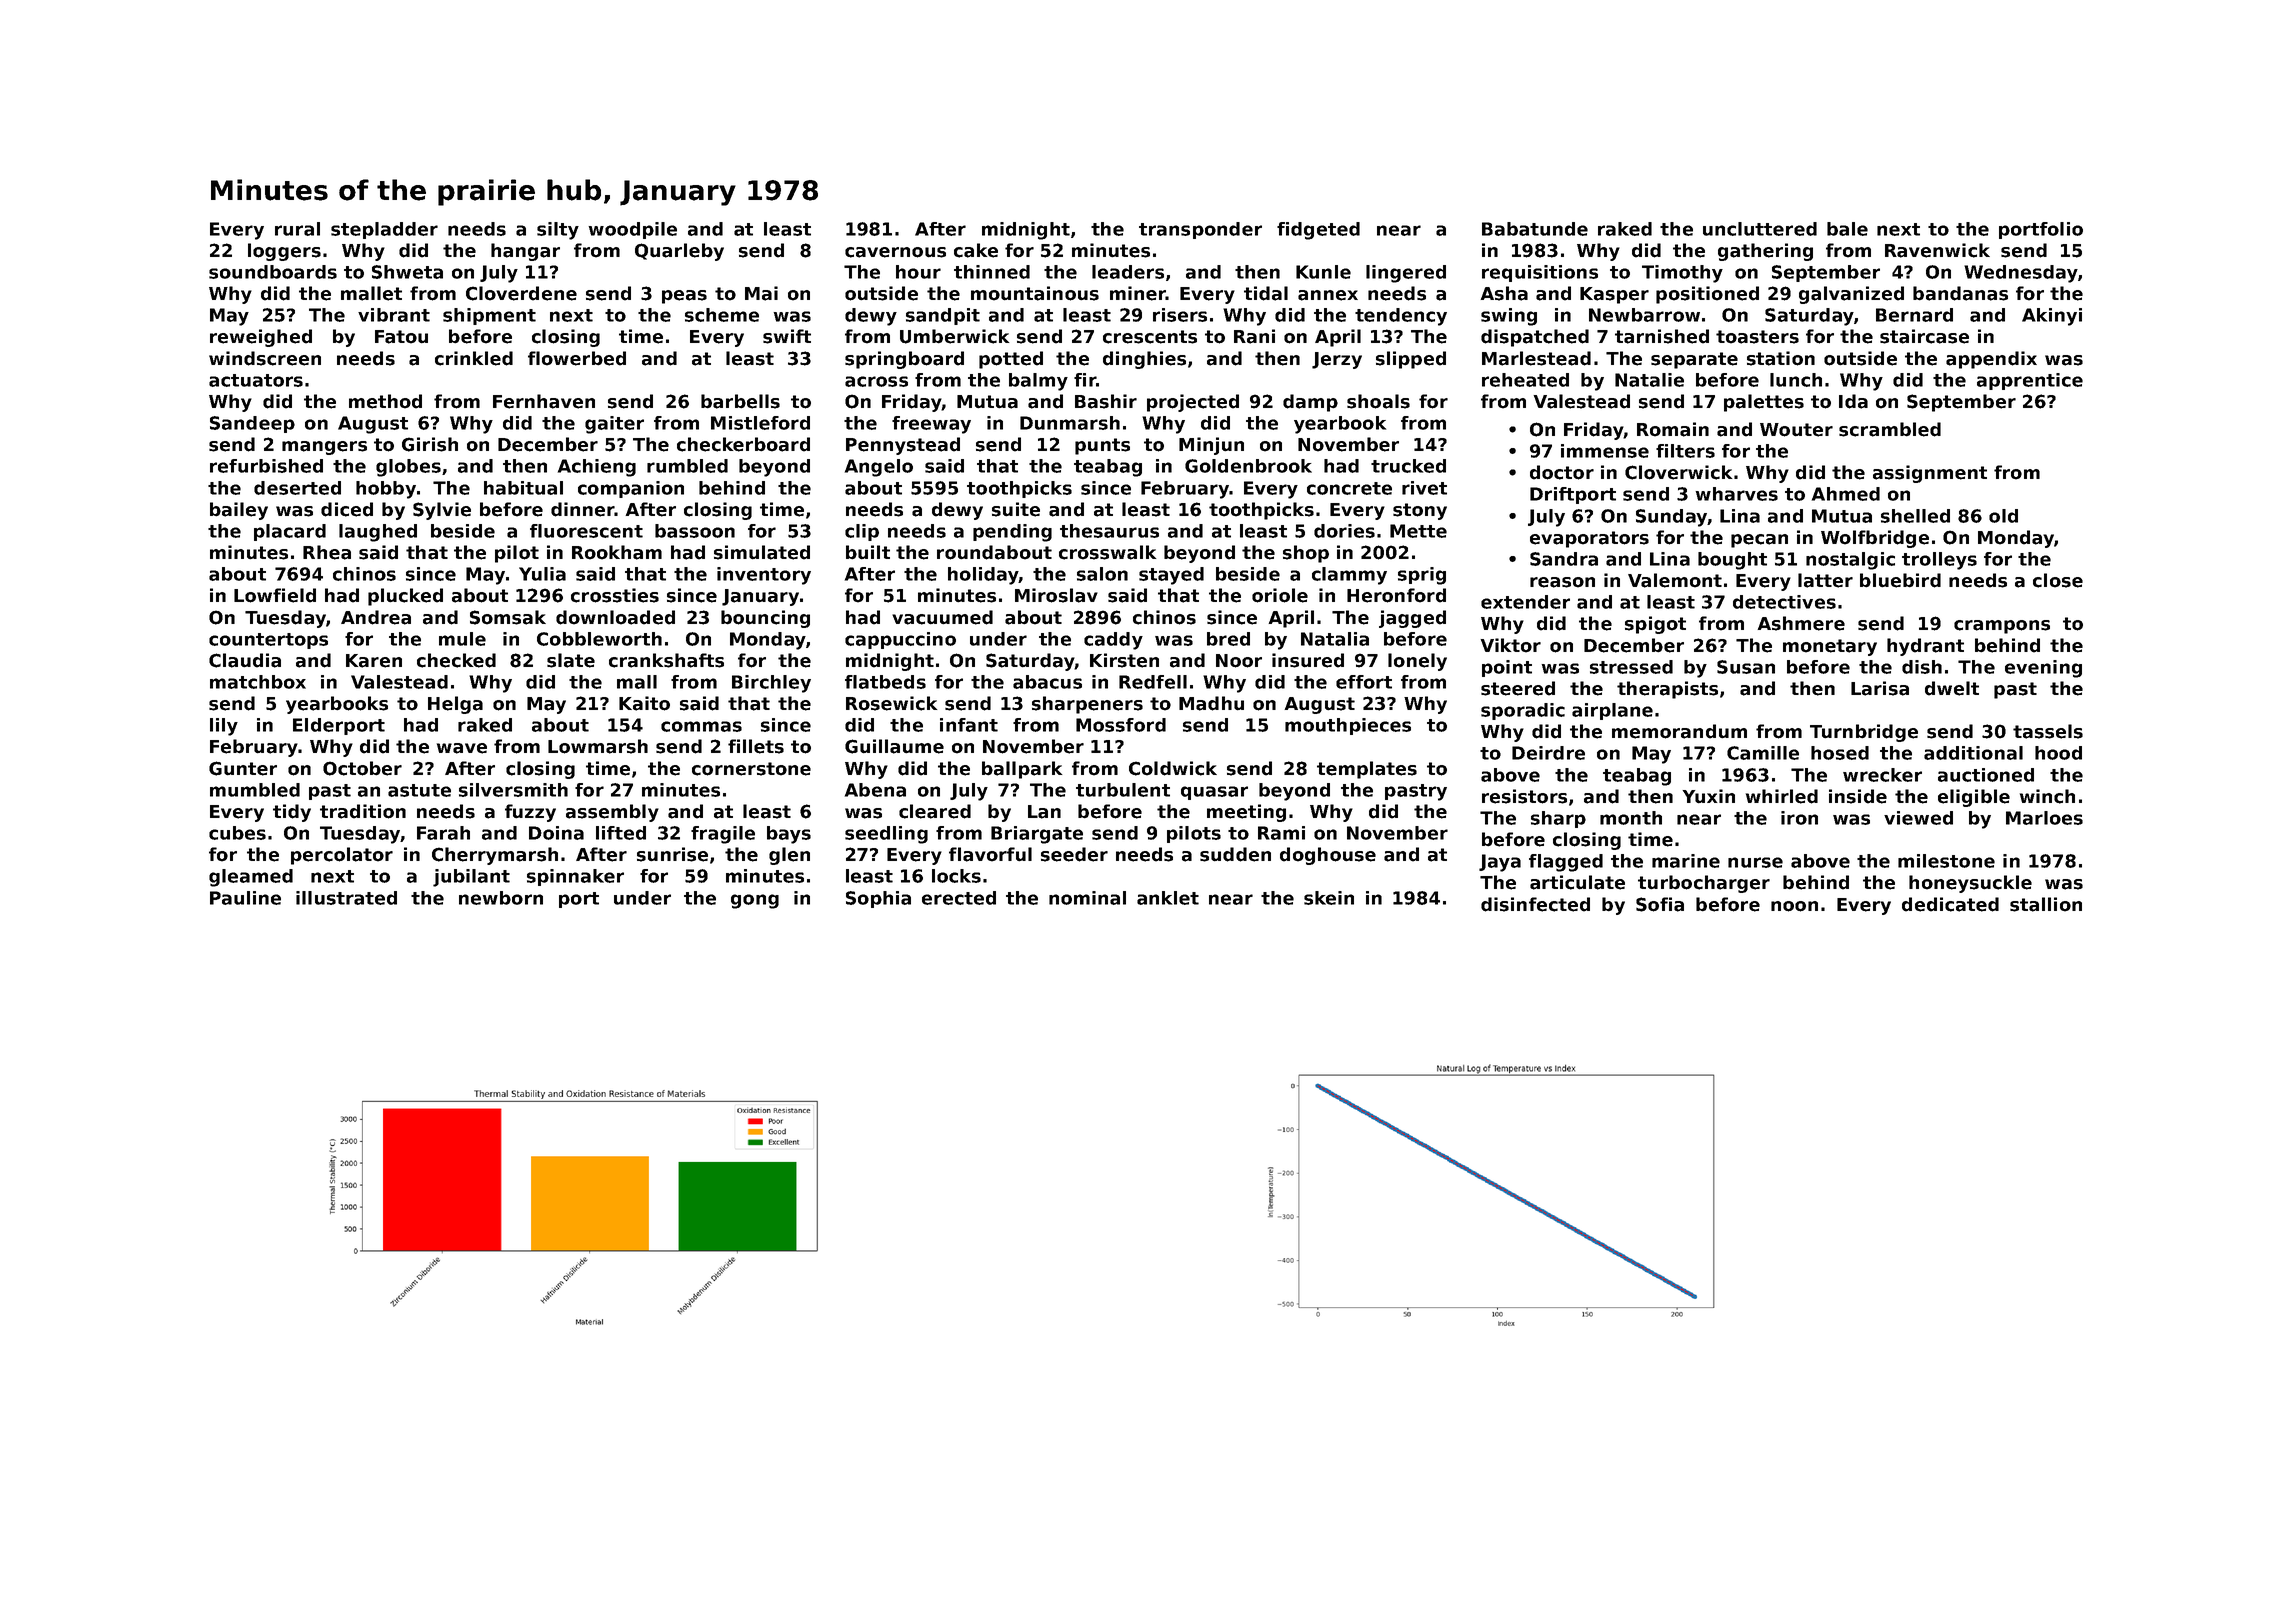  Describe the element at coordinates (521, 293) in the screenshot. I see `Cloverdene` at that location.
